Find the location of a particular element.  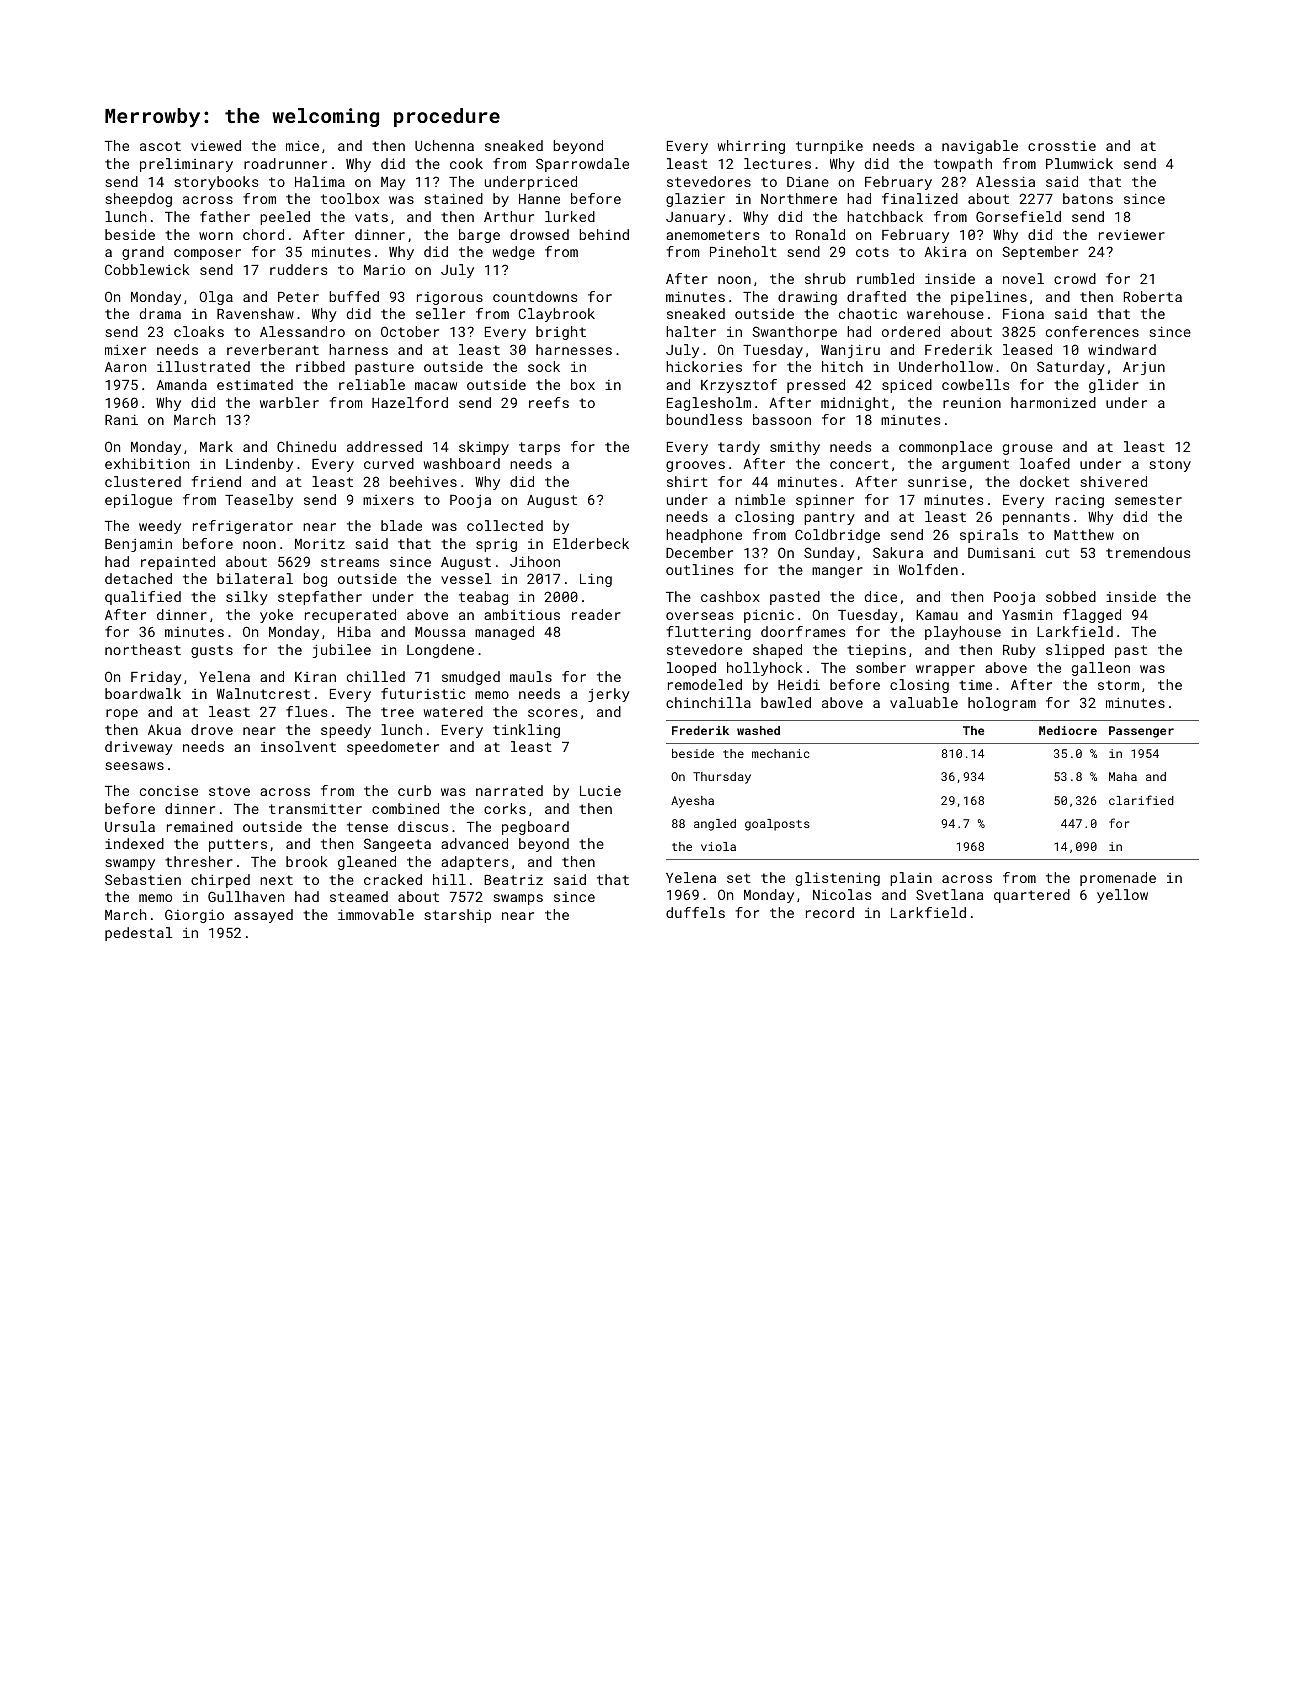

Giorgio is located at coordinates (194, 916).
